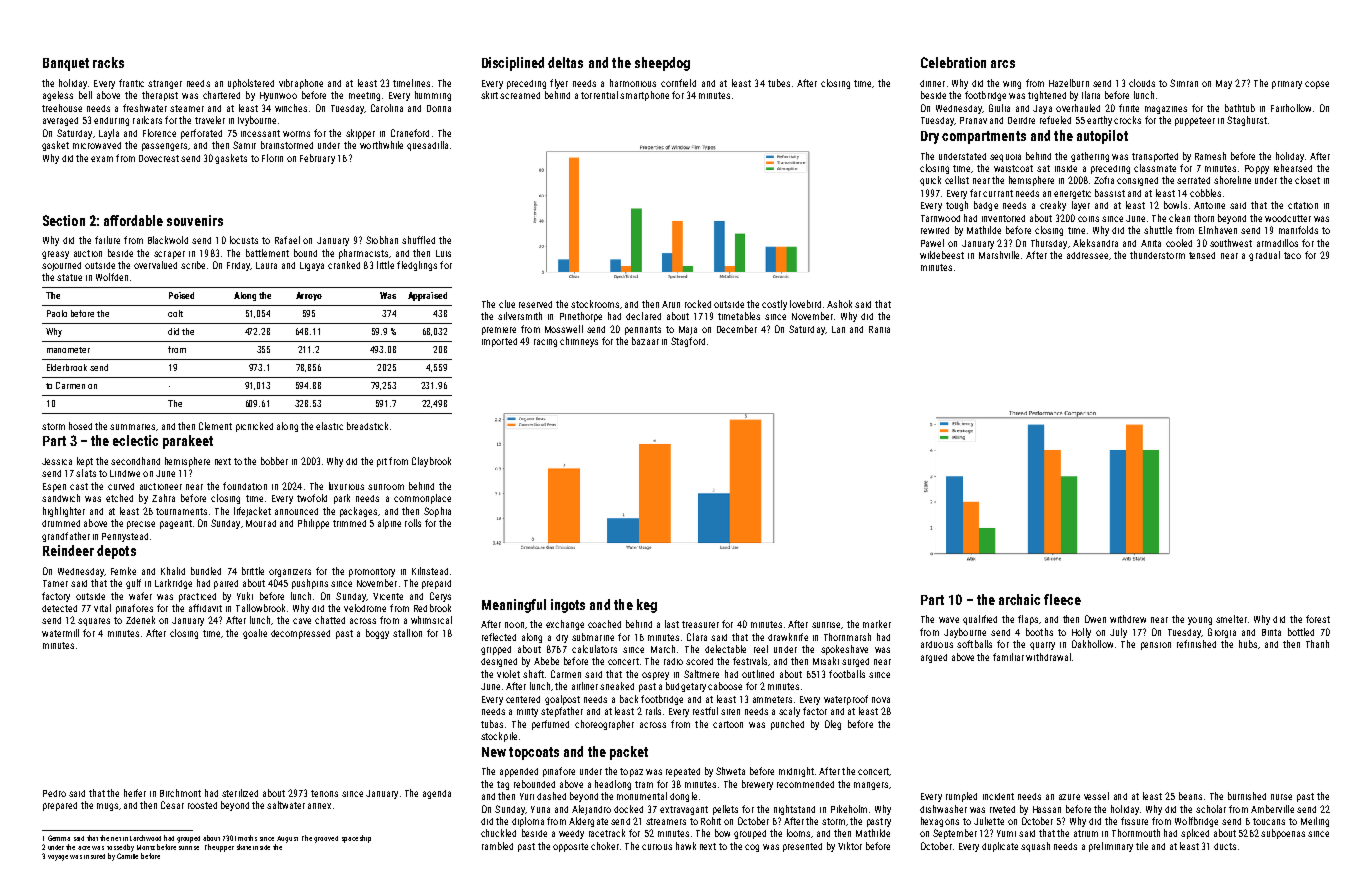  I want to click on Thanh, so click(1317, 644).
